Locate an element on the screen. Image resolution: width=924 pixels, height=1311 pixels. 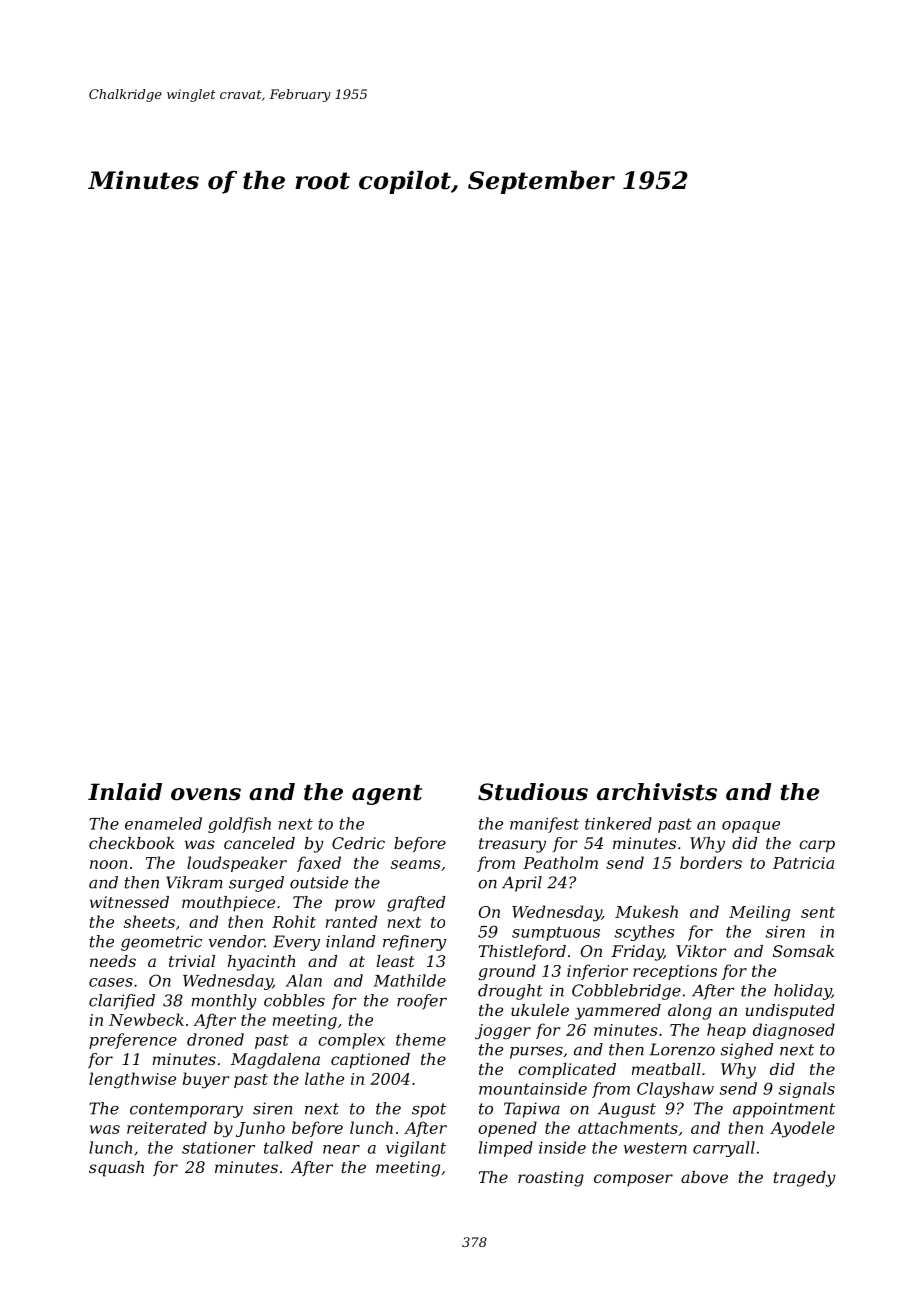
Studious is located at coordinates (533, 792).
